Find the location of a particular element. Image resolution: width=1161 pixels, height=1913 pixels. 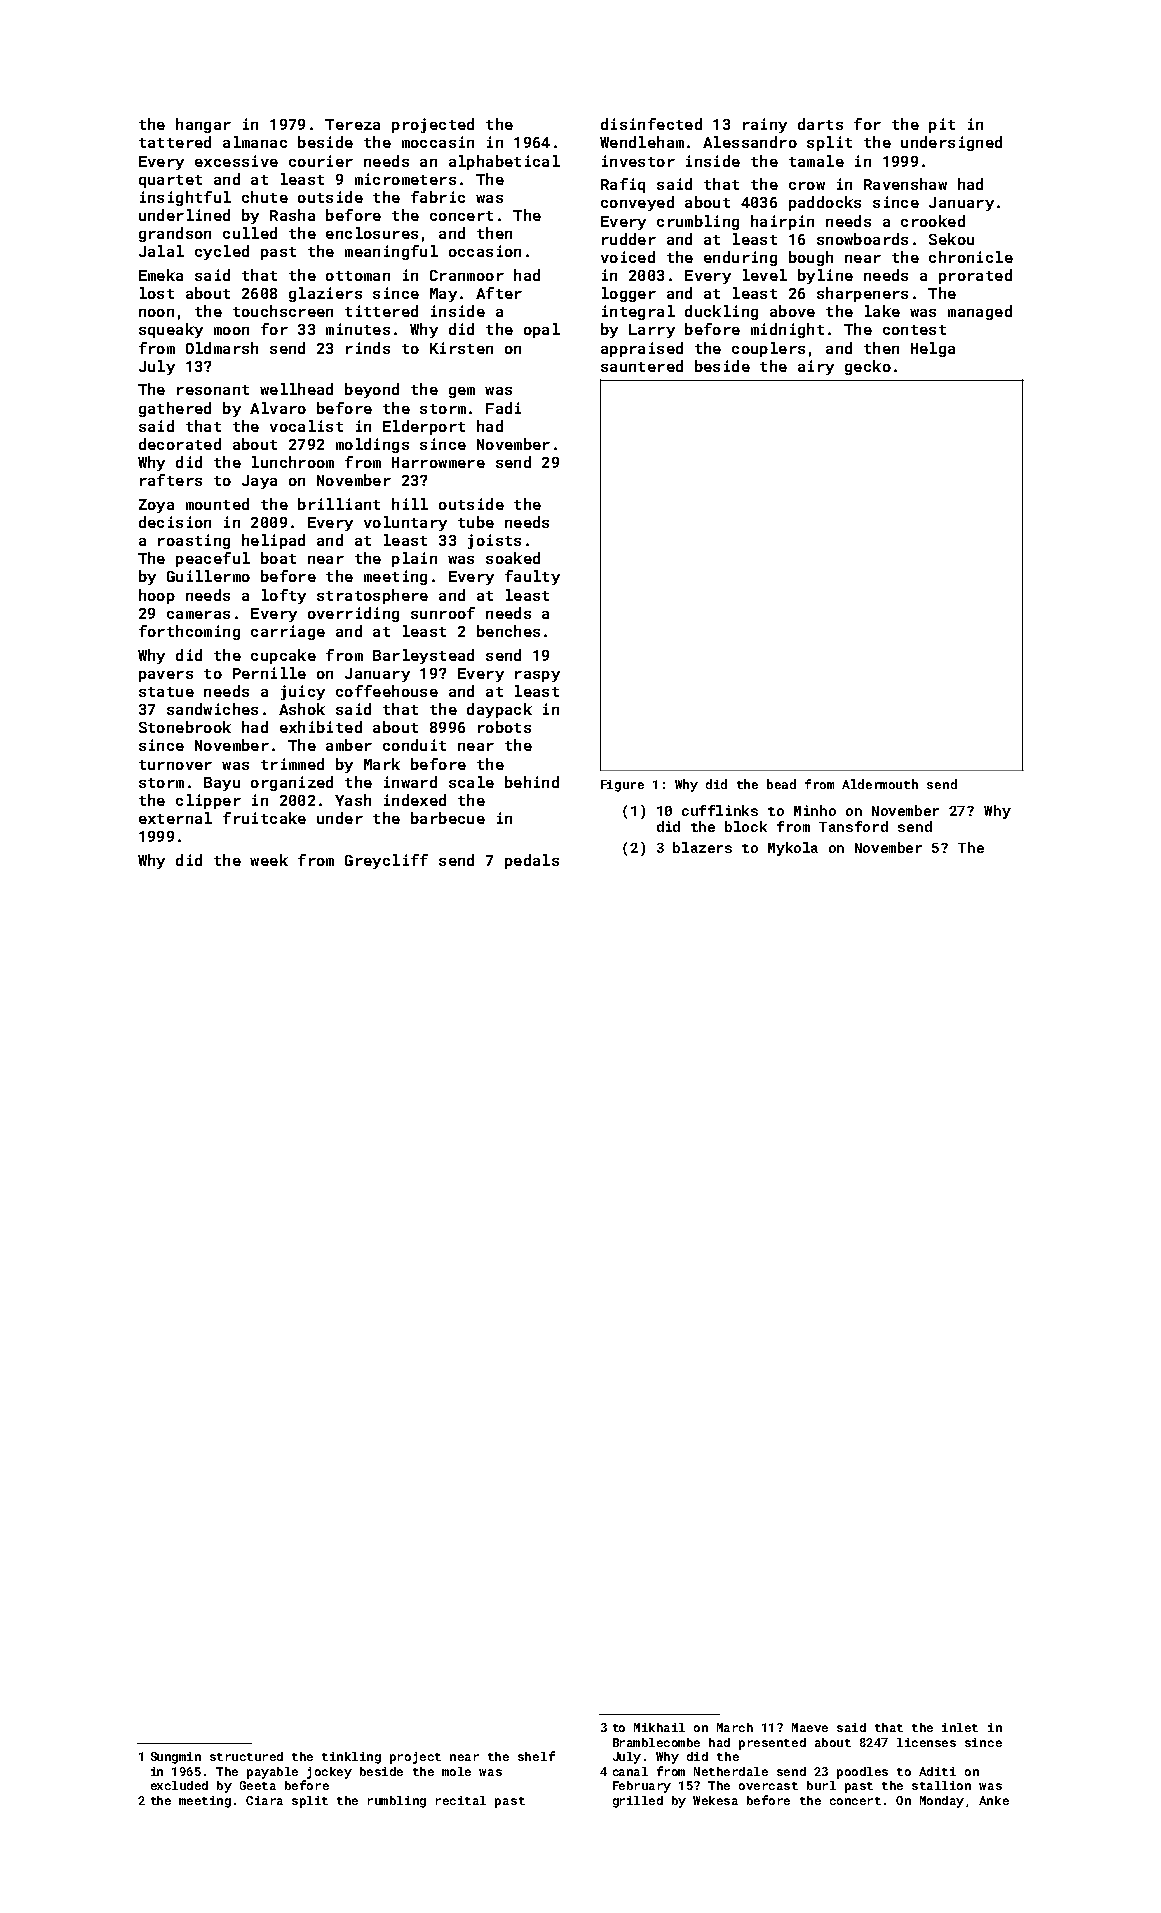

pedals is located at coordinates (532, 861).
